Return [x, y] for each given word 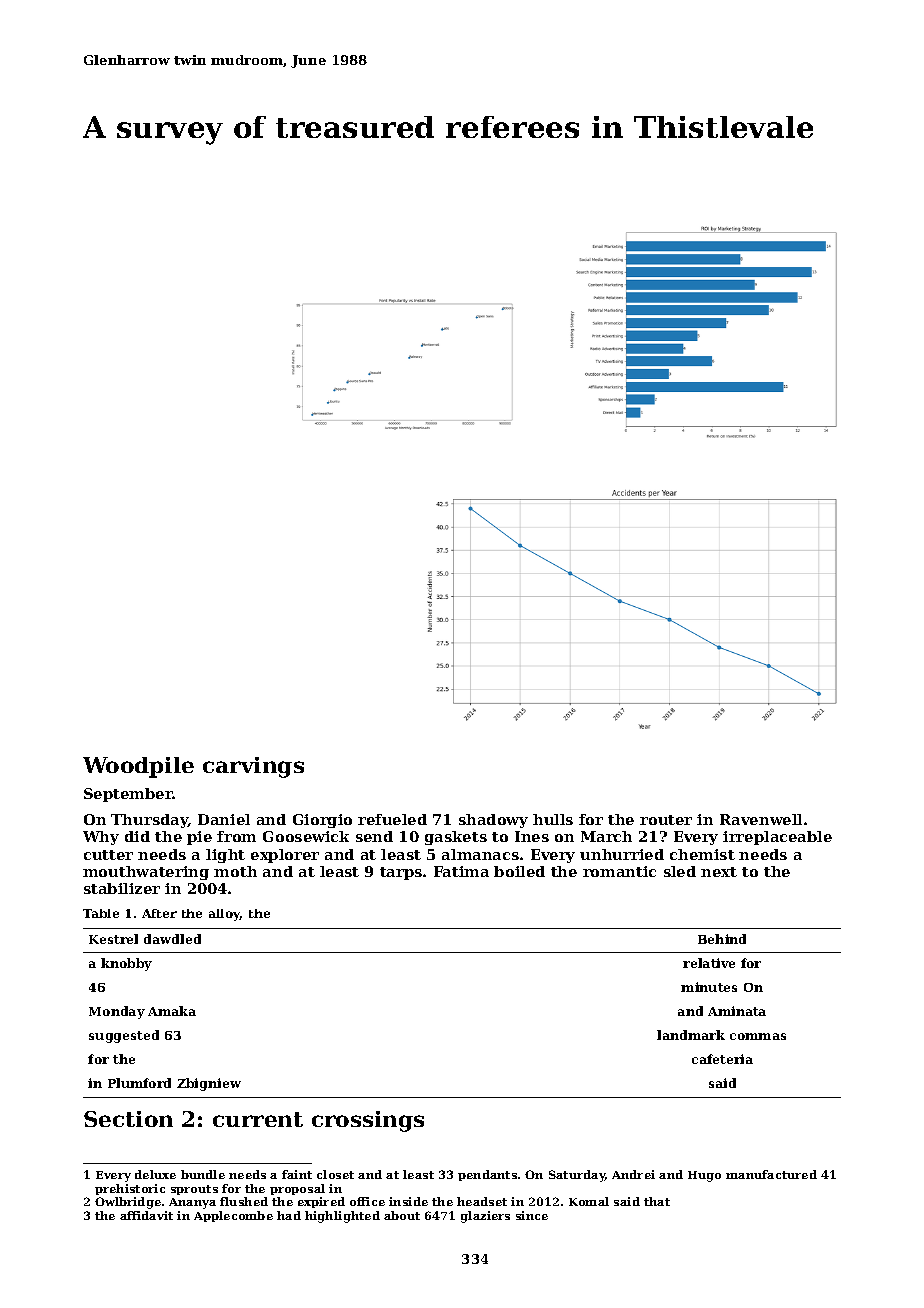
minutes [709, 987]
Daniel [224, 819]
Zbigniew [209, 1084]
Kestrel [113, 939]
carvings [253, 767]
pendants [487, 1175]
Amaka [172, 1011]
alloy [225, 915]
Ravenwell [761, 819]
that [657, 1201]
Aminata [737, 1011]
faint [297, 1174]
